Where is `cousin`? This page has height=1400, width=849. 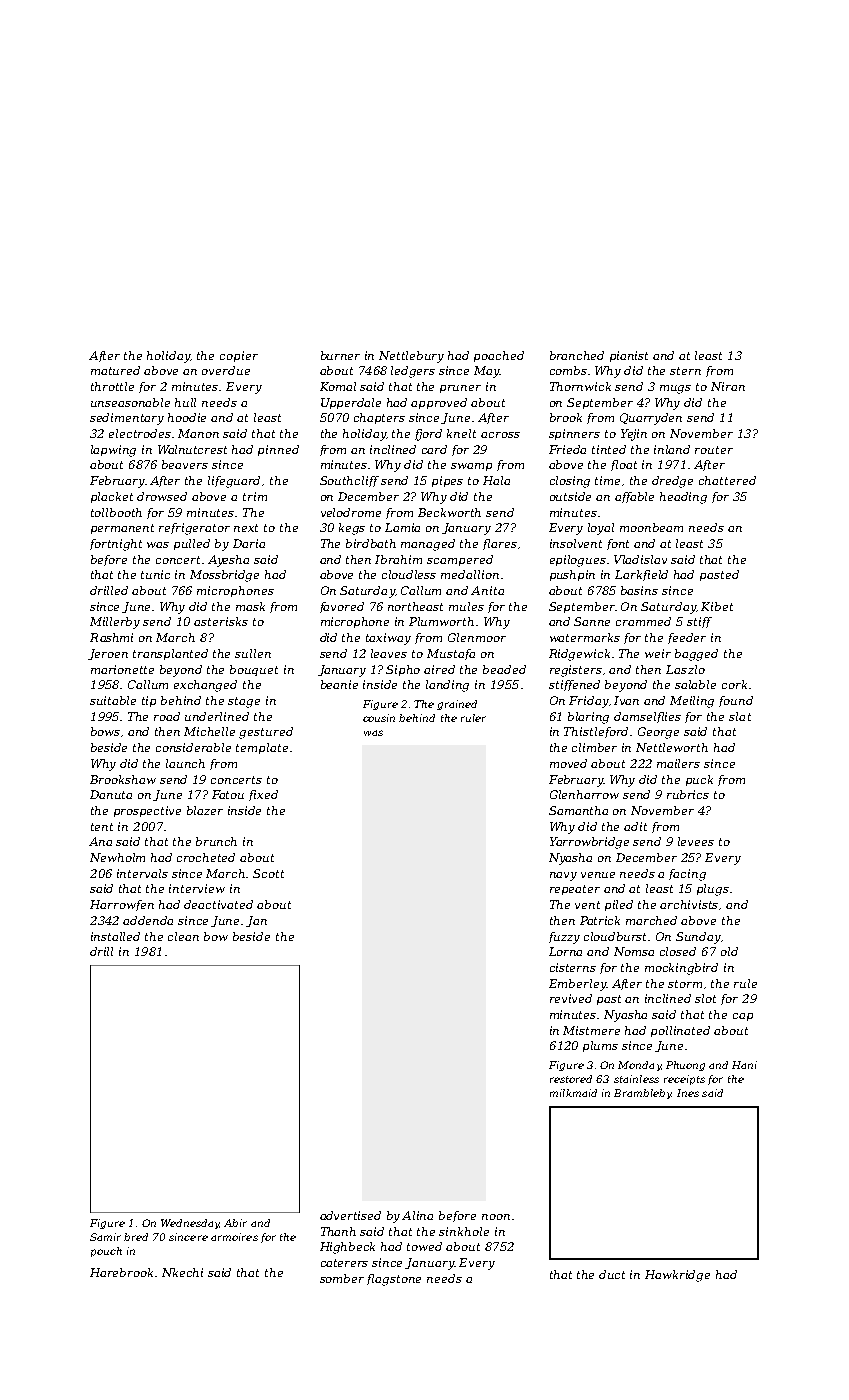 cousin is located at coordinates (379, 718).
